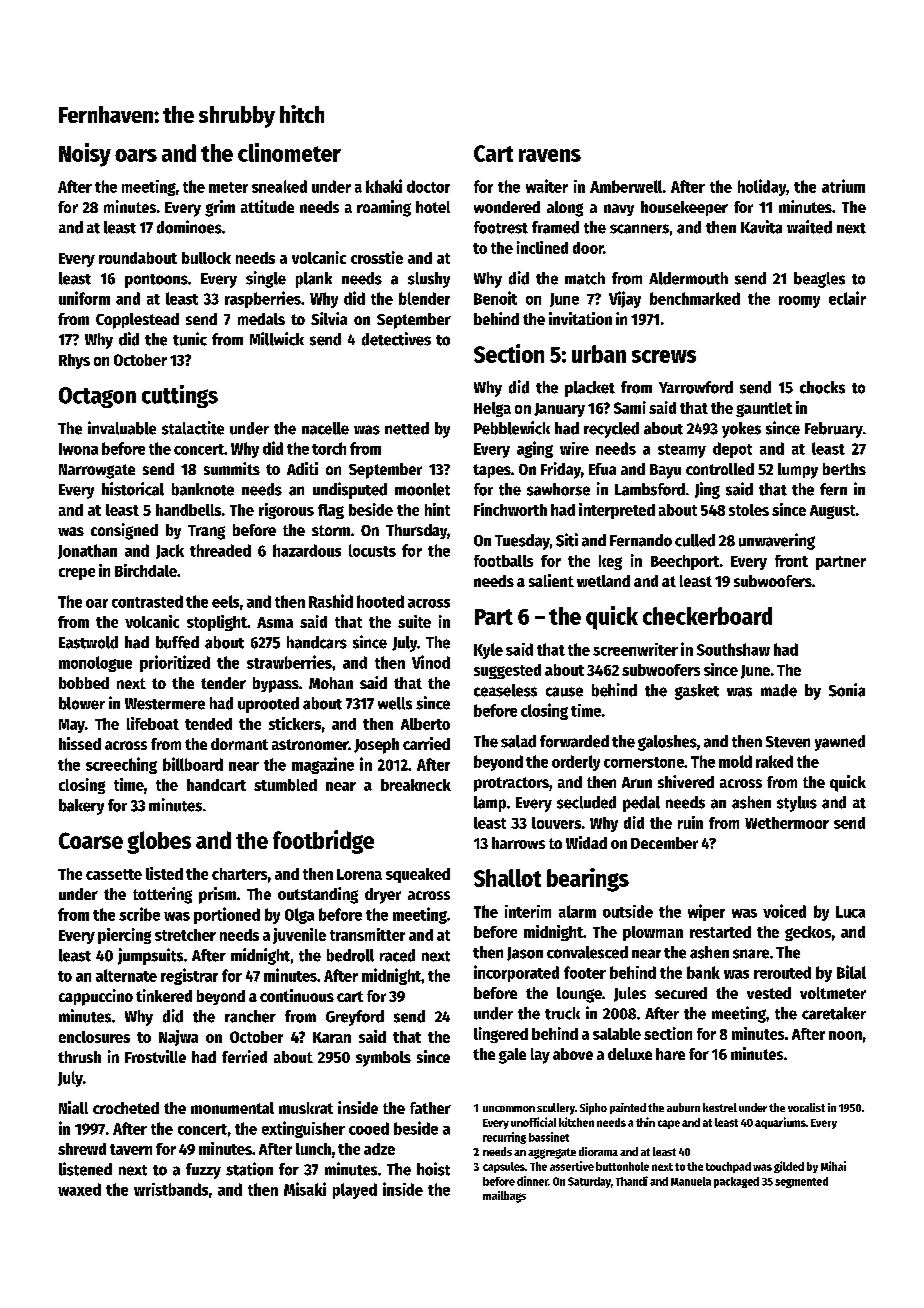 This document has width=924, height=1308. What do you see at coordinates (279, 186) in the document?
I see `sneaked` at bounding box center [279, 186].
